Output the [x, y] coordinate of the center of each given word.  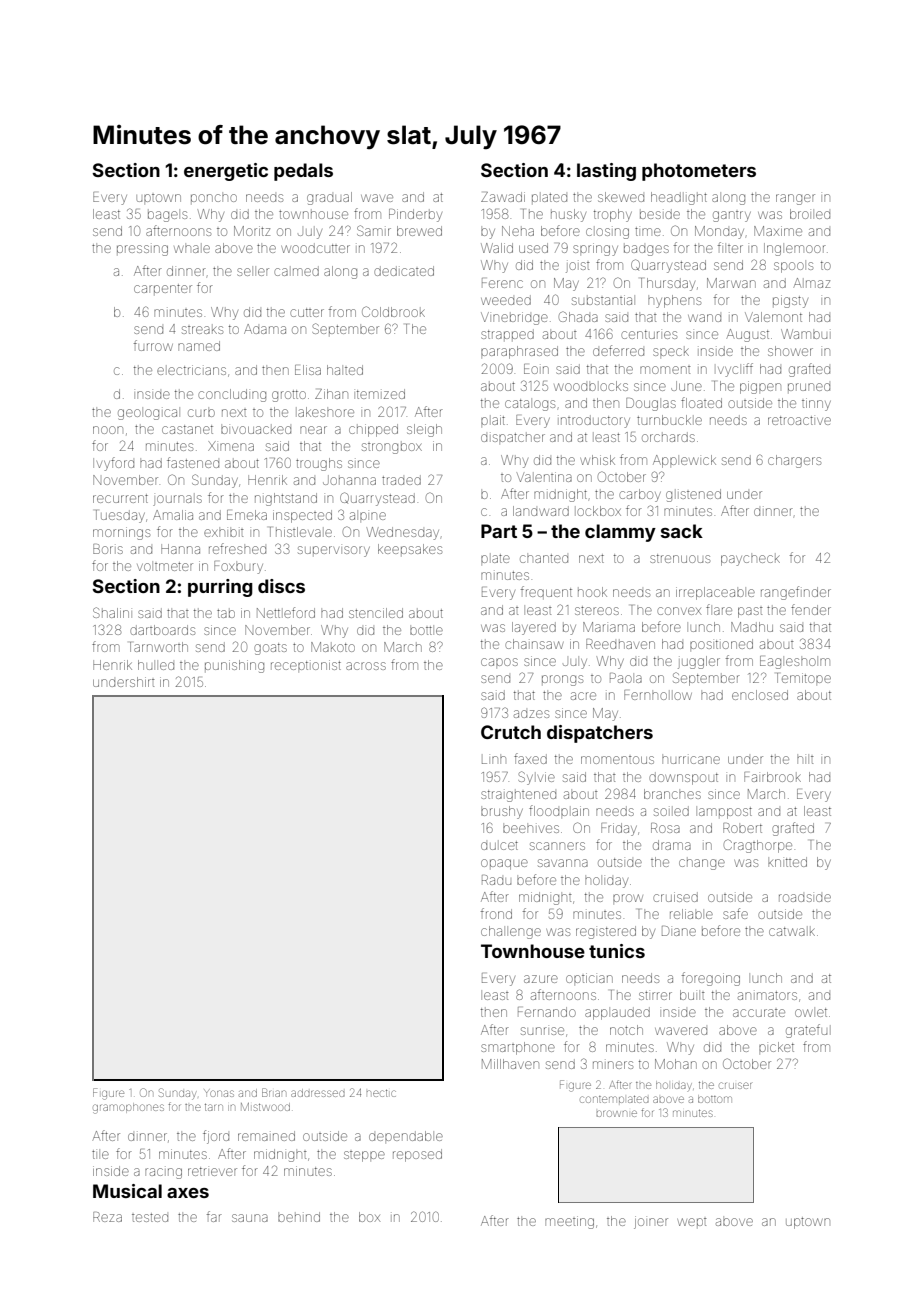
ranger [795, 199]
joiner [651, 1222]
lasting [606, 172]
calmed [296, 271]
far [214, 1216]
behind [299, 1217]
